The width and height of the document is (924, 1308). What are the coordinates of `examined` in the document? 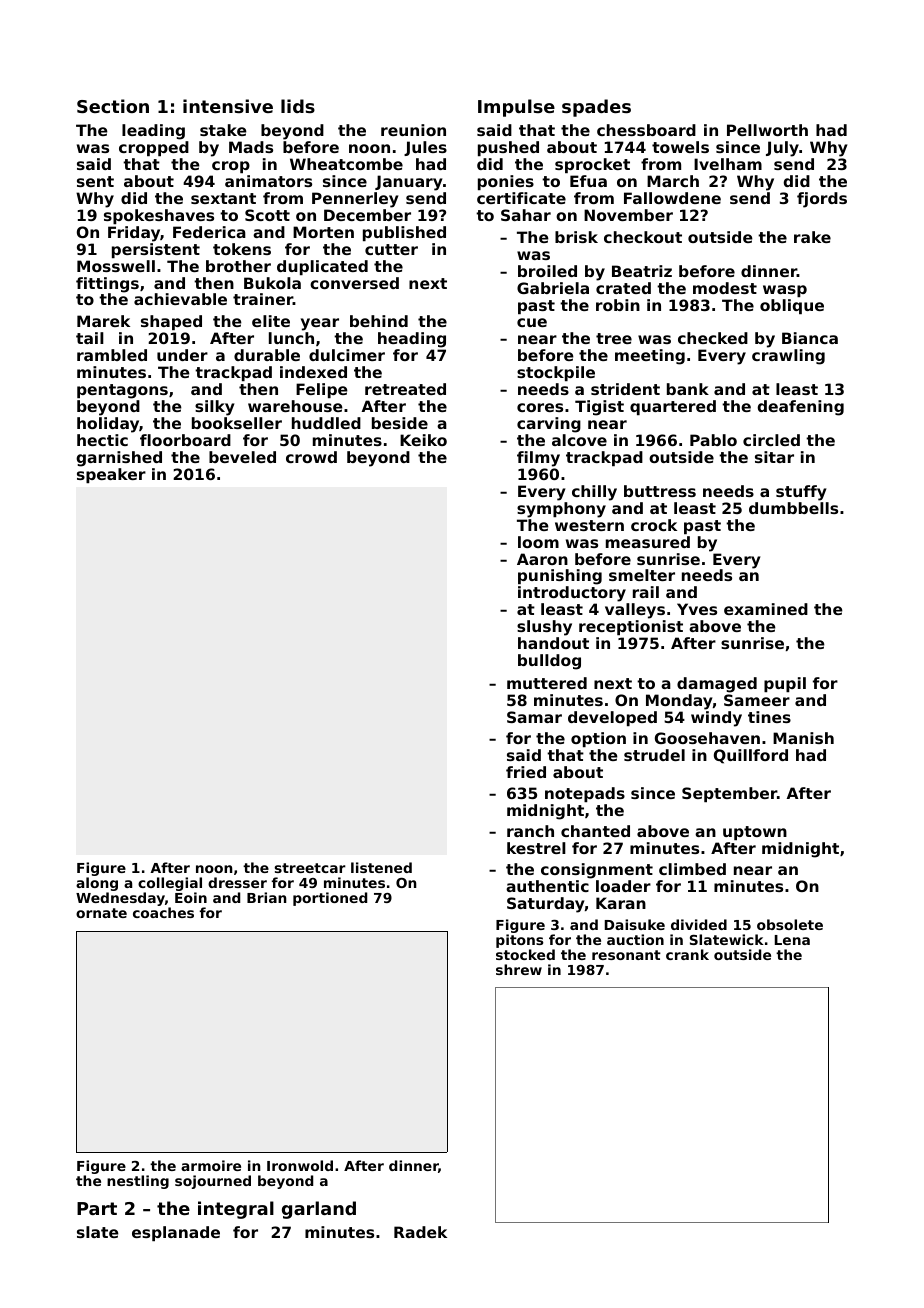 It's located at (766, 609).
